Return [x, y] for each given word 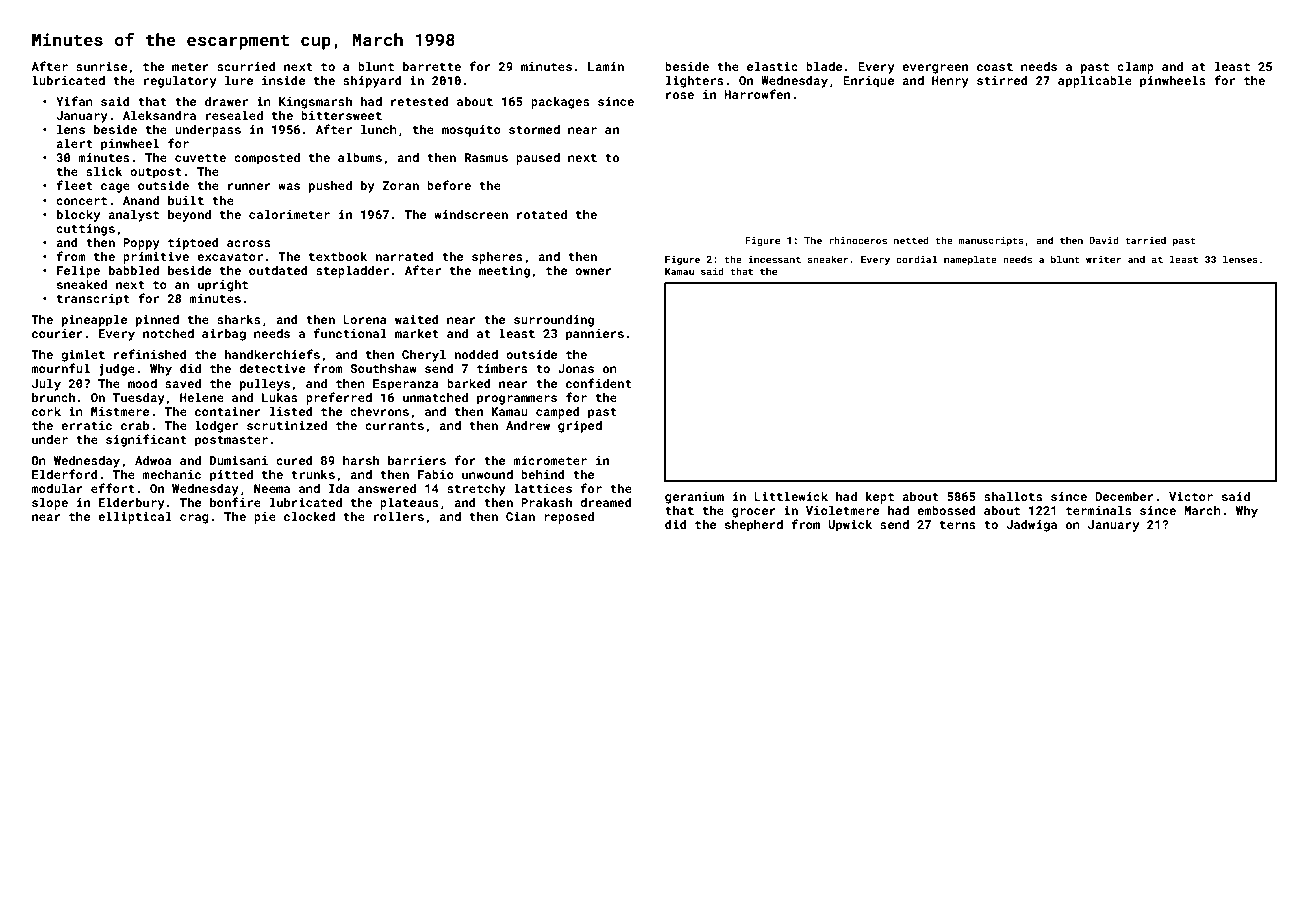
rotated [542, 214]
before [449, 185]
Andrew [528, 425]
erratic [86, 425]
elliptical [135, 517]
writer [1103, 259]
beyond [189, 216]
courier [57, 333]
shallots [1013, 496]
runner [249, 186]
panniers [595, 335]
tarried [1145, 240]
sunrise [101, 66]
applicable [1095, 81]
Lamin [606, 66]
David [1104, 240]
